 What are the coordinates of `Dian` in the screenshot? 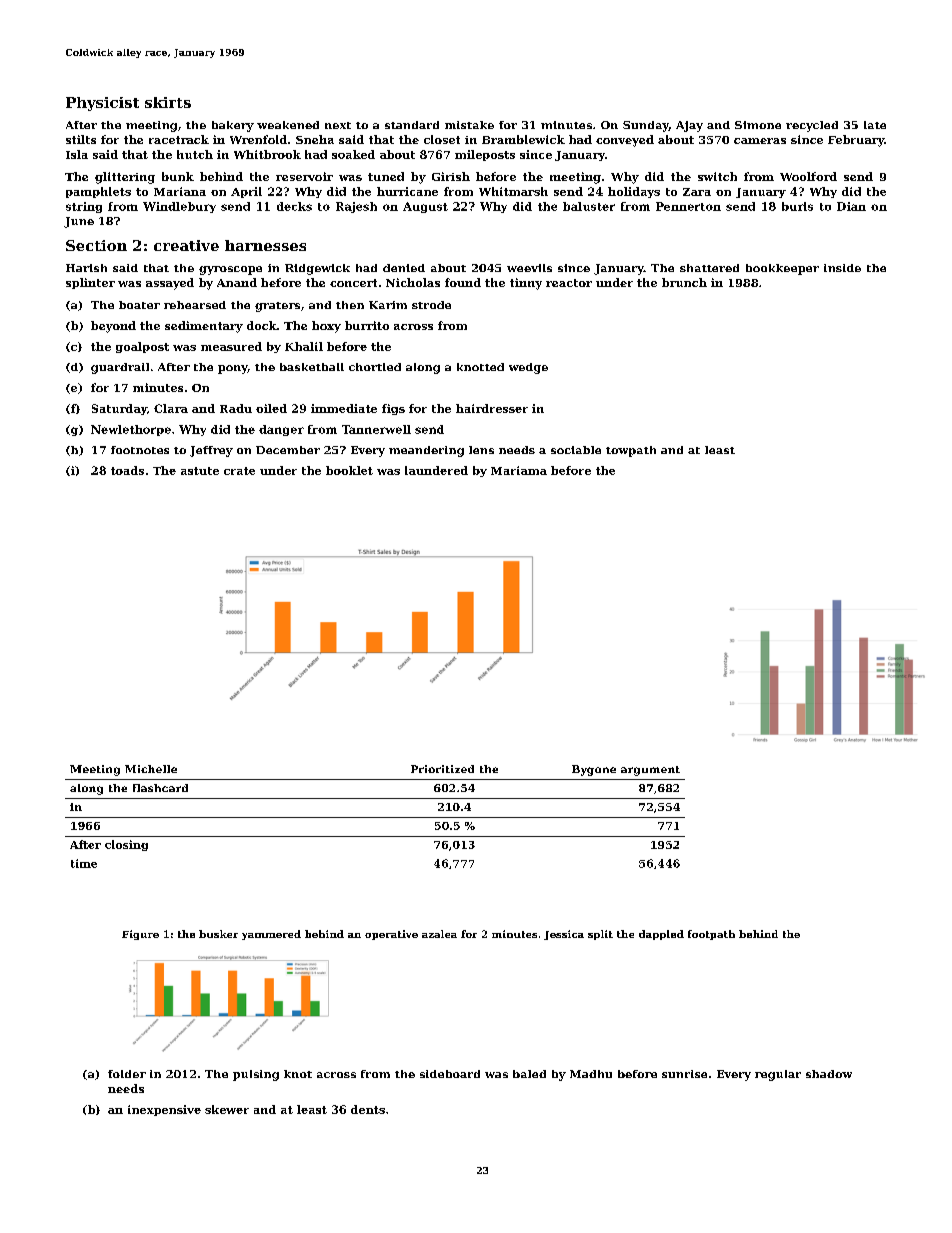 It's located at (851, 206).
